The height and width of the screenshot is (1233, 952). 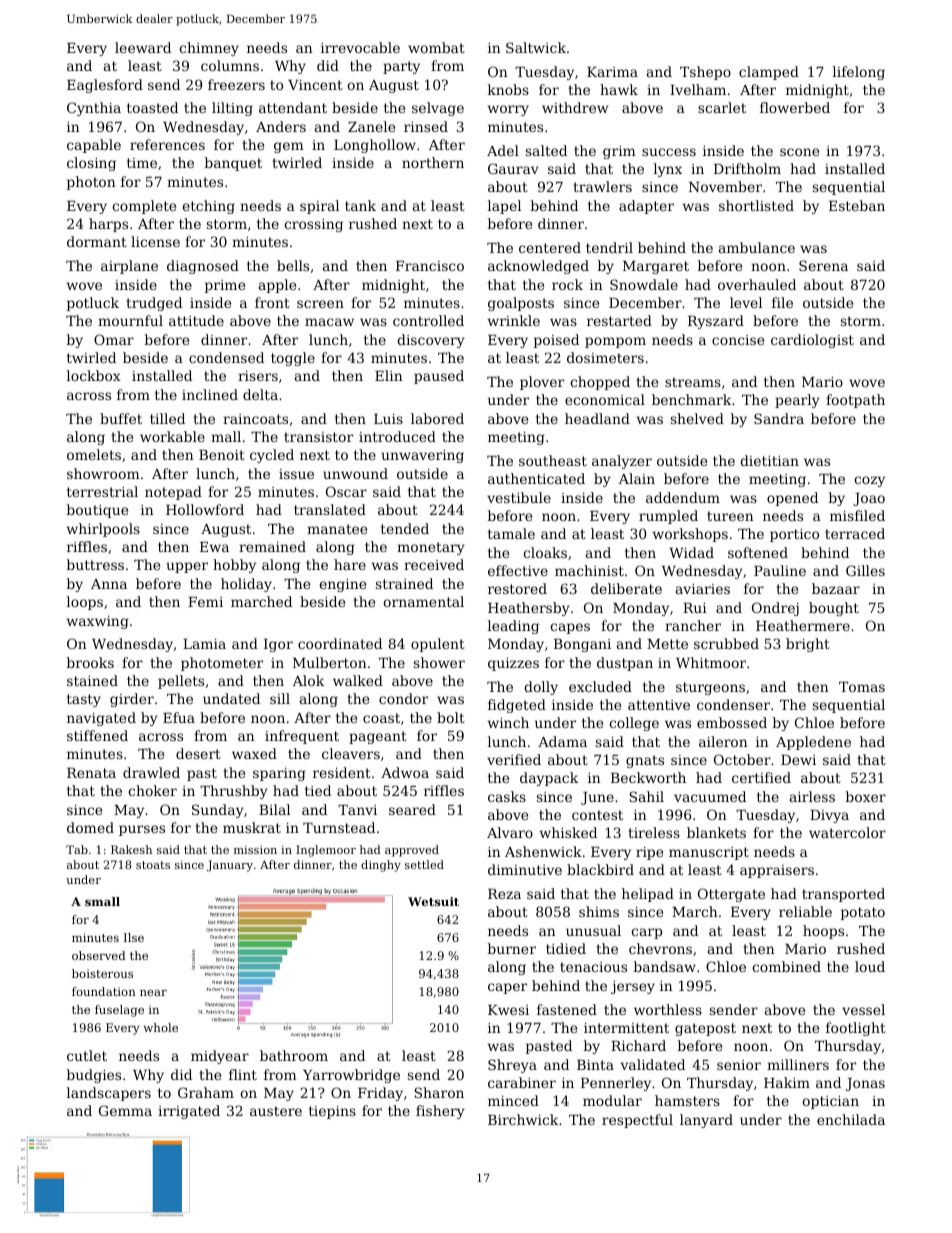 I want to click on scone, so click(x=799, y=152).
